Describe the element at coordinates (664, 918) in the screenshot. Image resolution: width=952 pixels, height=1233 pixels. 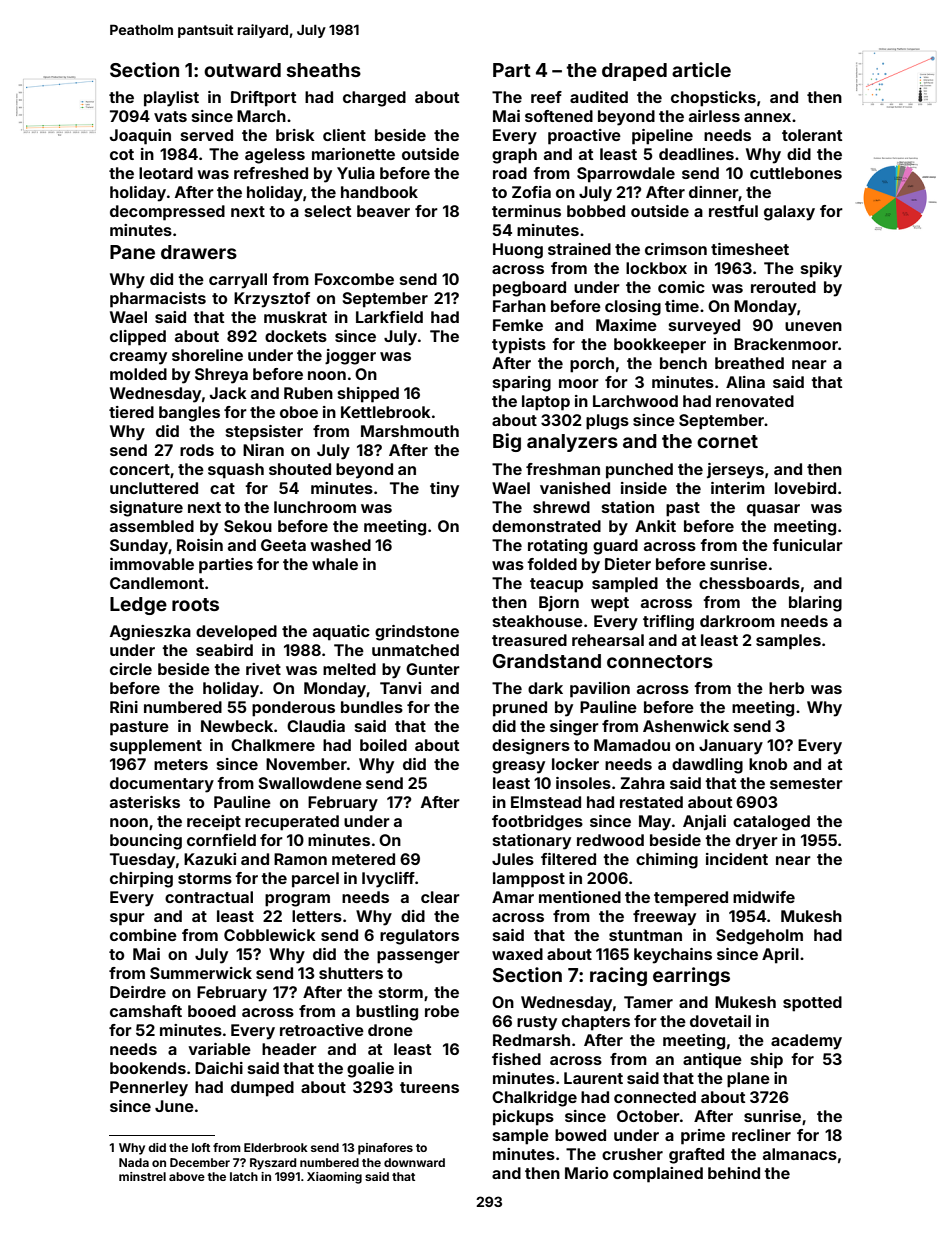
I see `freeway` at that location.
